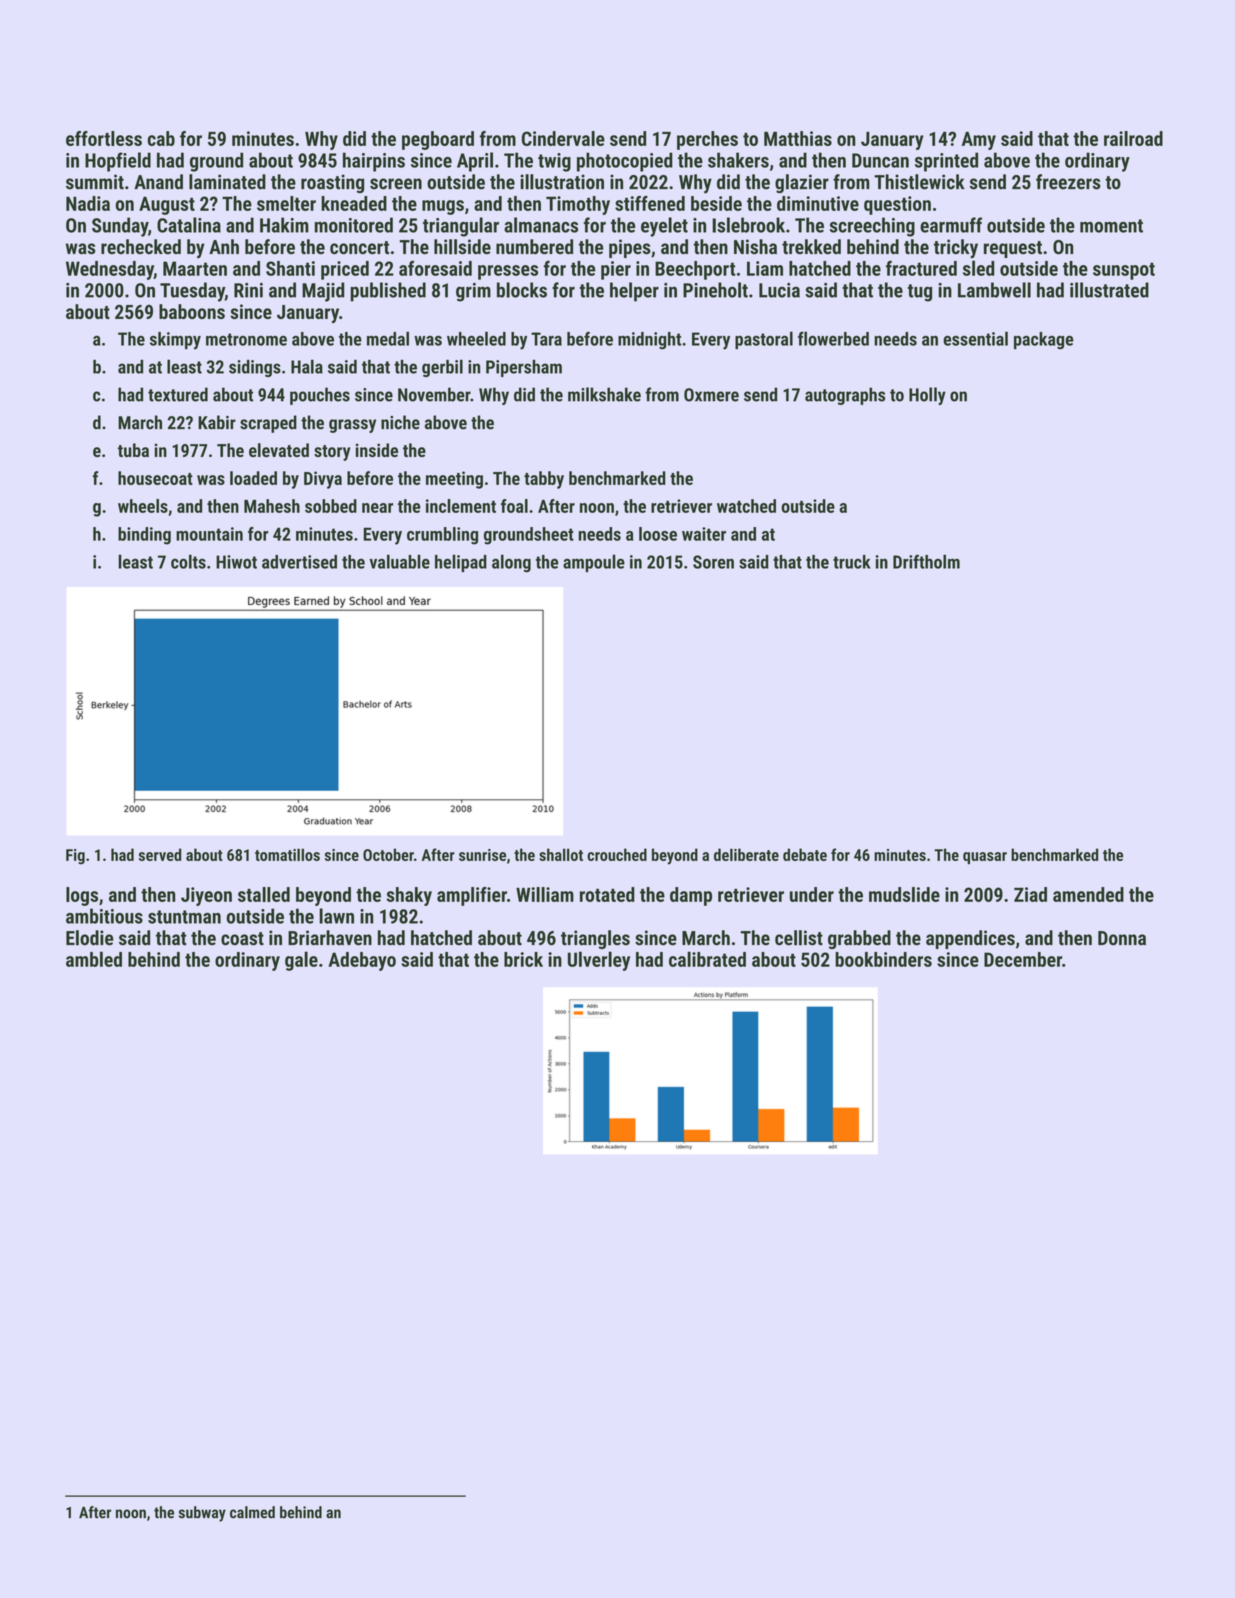  I want to click on calmed, so click(252, 1512).
